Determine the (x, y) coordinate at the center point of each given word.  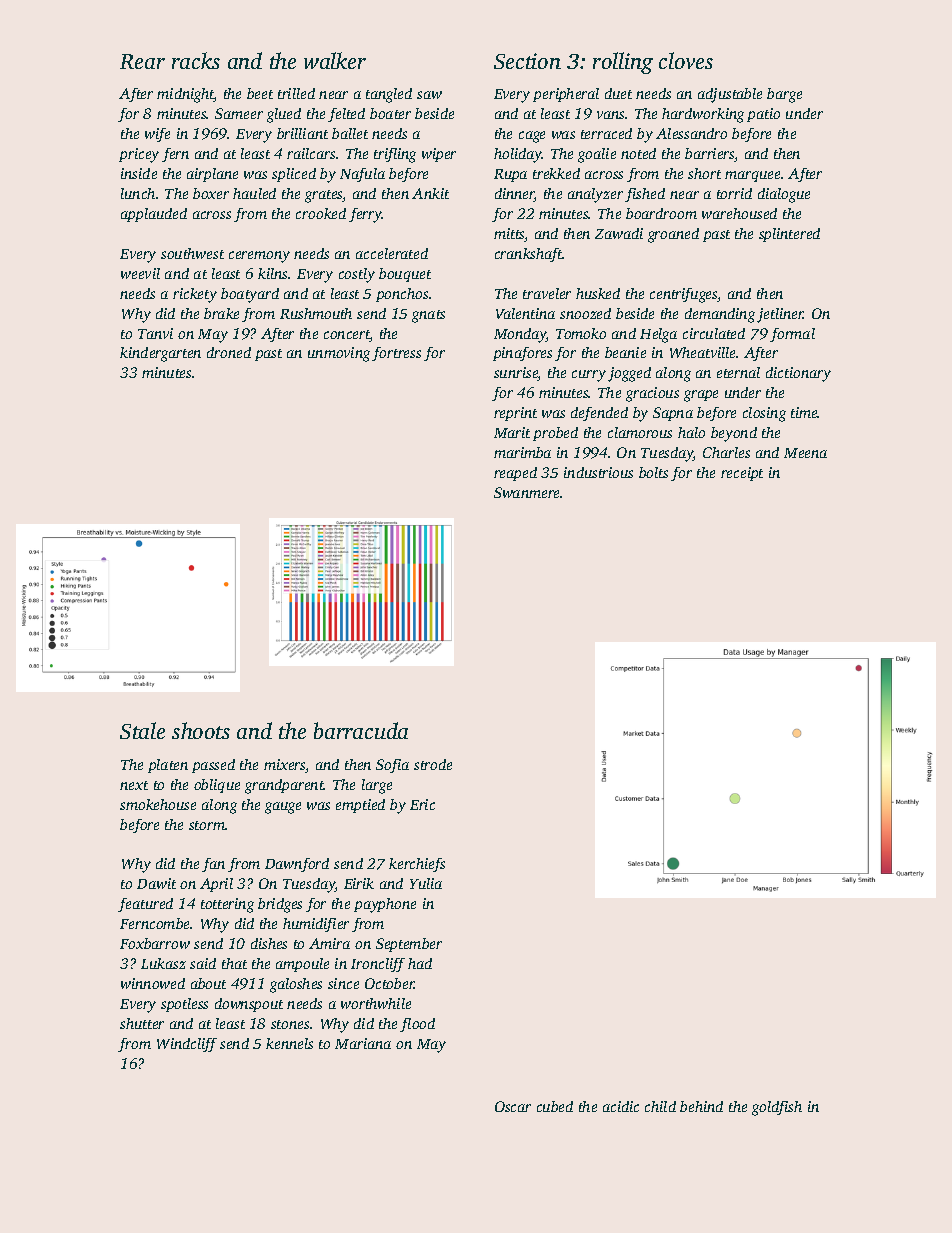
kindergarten (160, 354)
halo (691, 432)
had (420, 963)
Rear (142, 61)
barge (784, 95)
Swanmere (527, 492)
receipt (742, 474)
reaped (515, 474)
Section (527, 61)
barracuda (361, 730)
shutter (142, 1023)
